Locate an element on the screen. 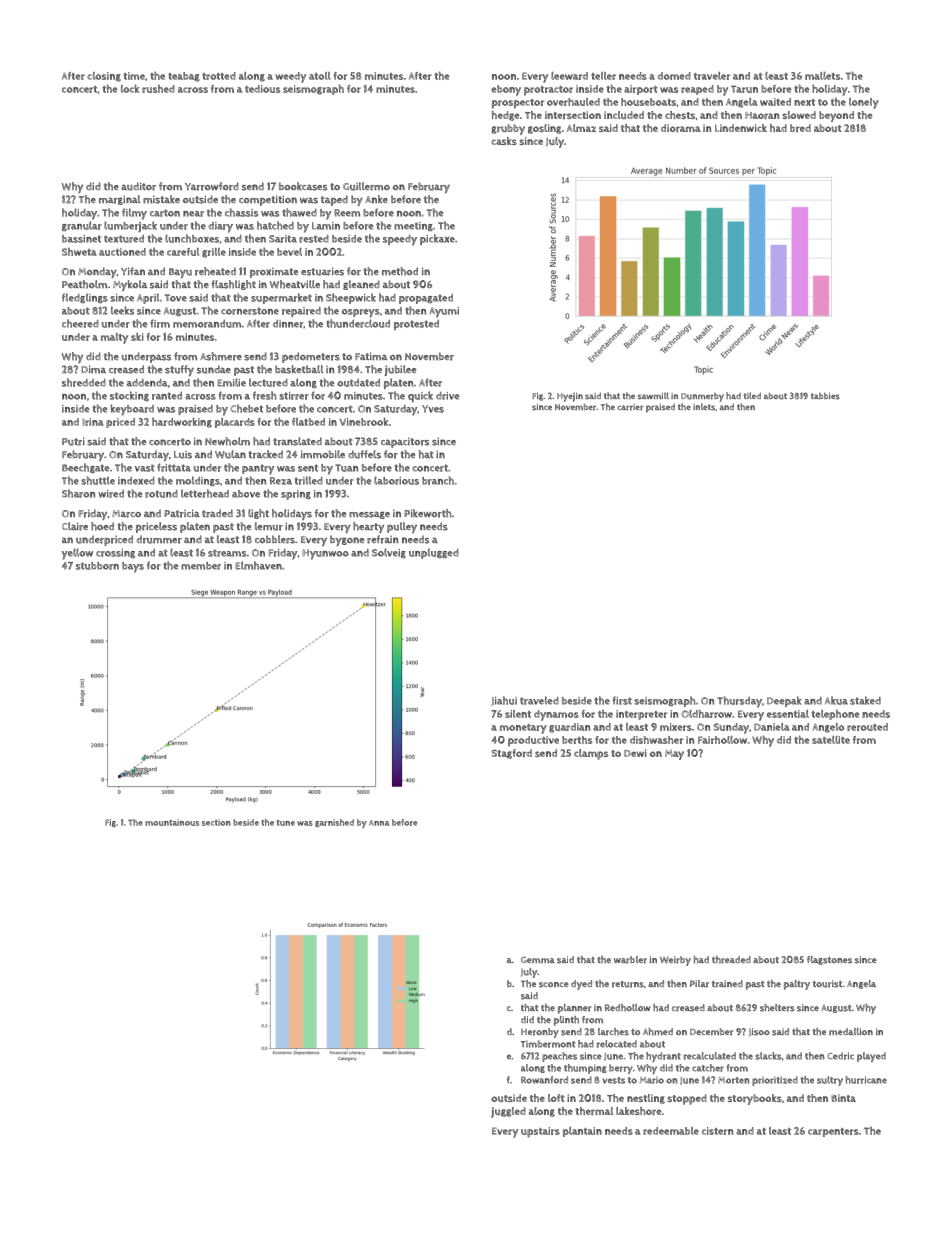 The image size is (952, 1233). Gemma is located at coordinates (538, 960).
